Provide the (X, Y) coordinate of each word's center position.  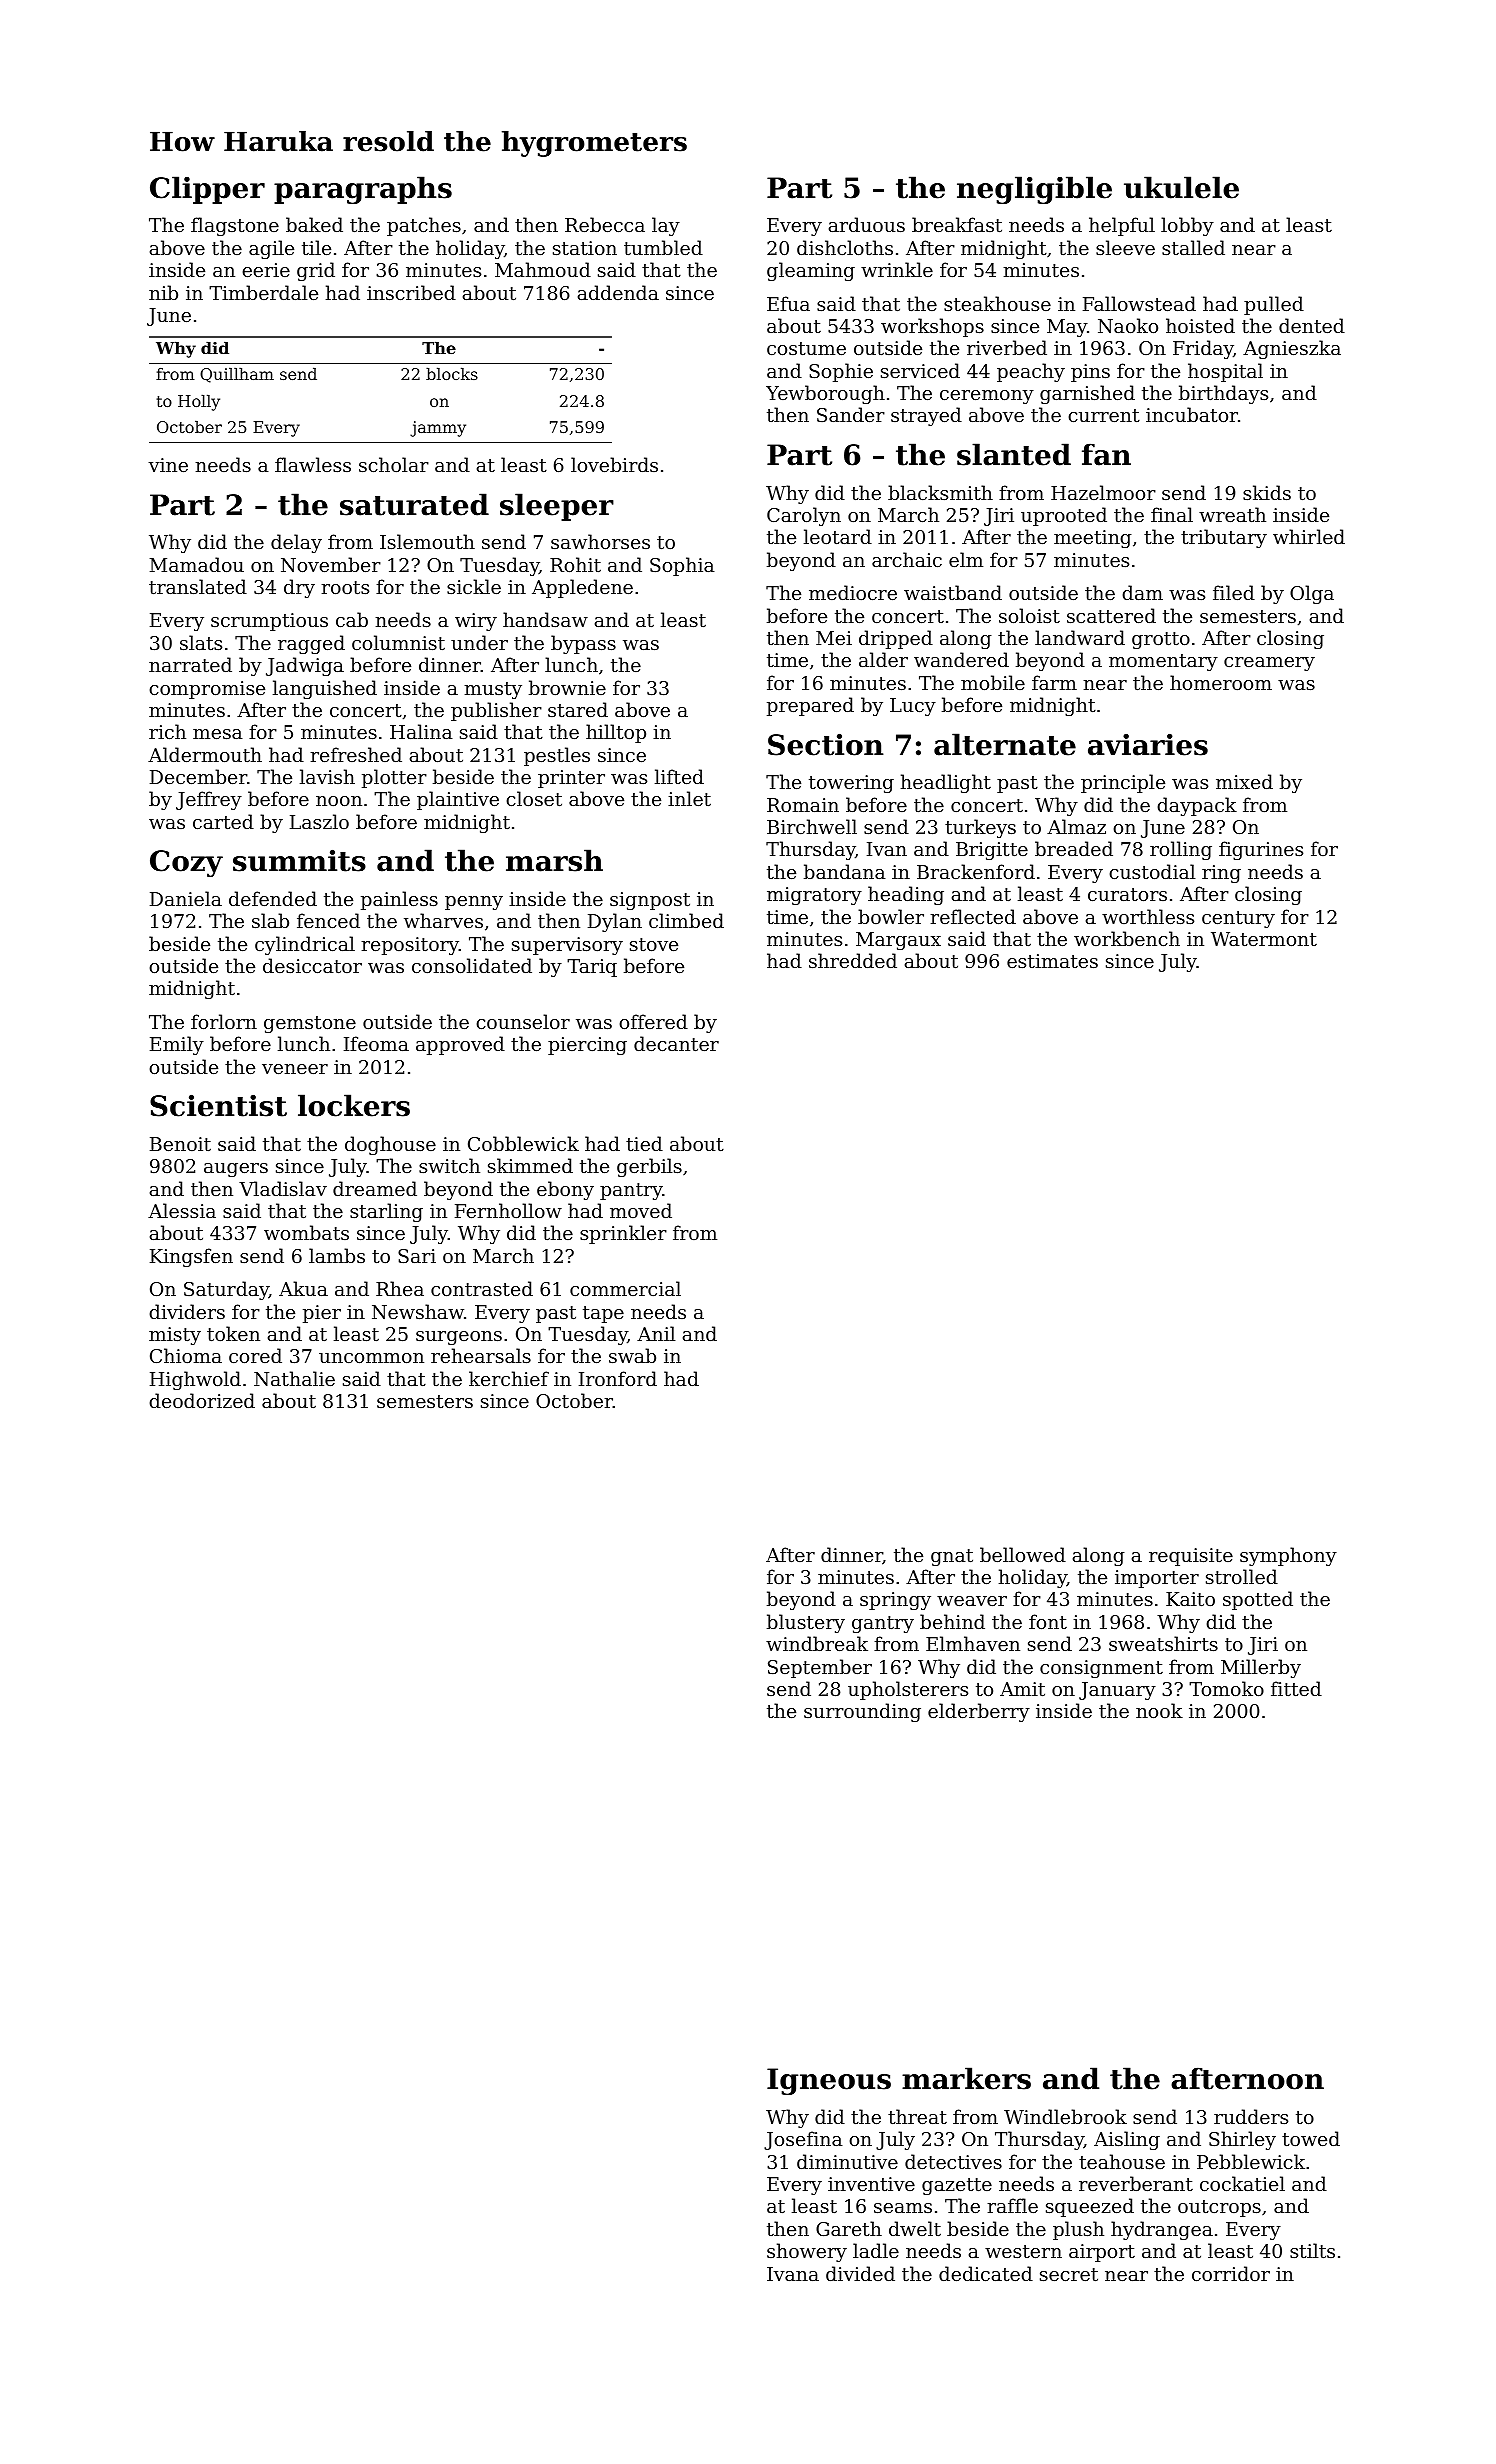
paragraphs (363, 190)
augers (236, 1170)
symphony (1288, 1556)
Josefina (803, 2140)
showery (807, 2252)
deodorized (202, 1400)
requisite (1191, 1557)
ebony (565, 1190)
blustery (806, 1623)
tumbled (663, 247)
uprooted (1064, 516)
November (331, 564)
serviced (920, 370)
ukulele (1181, 187)
